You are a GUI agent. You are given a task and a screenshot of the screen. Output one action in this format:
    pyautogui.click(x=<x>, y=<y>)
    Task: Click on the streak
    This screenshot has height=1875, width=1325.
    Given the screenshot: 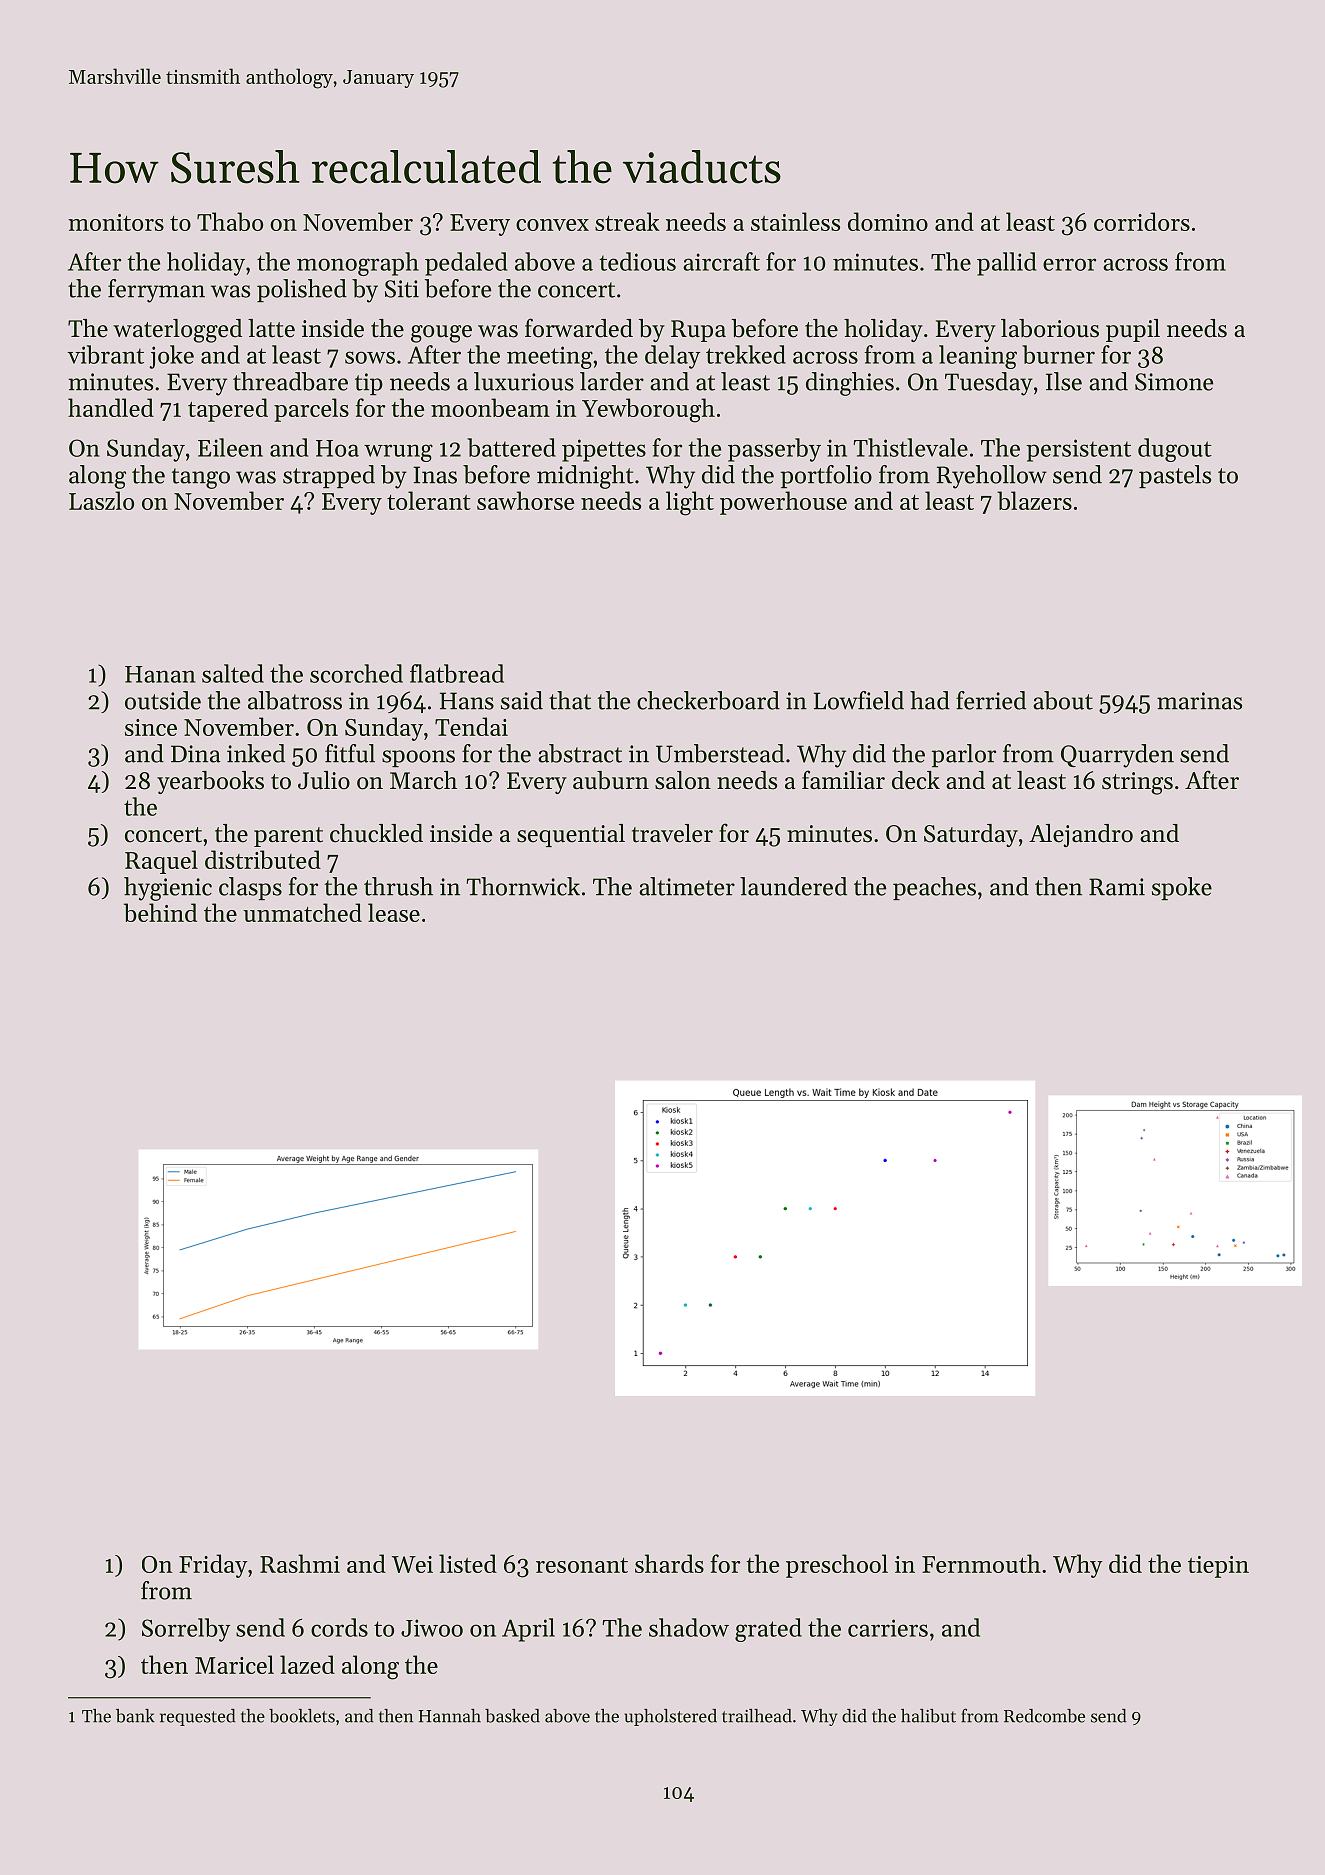 What is the action you would take?
    pyautogui.click(x=627, y=221)
